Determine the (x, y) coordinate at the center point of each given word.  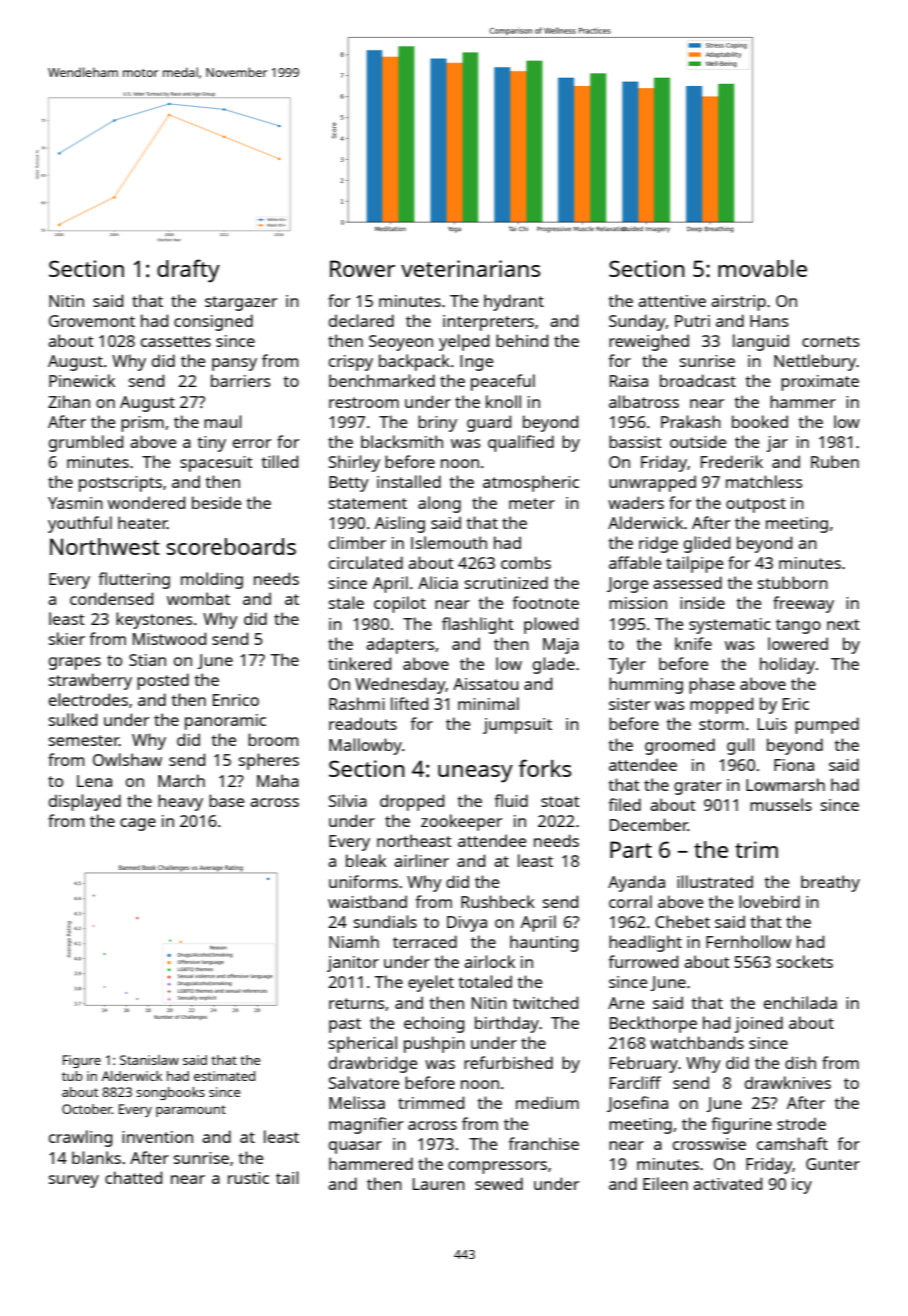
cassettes (176, 341)
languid (761, 342)
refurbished (508, 1062)
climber (357, 542)
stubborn (793, 582)
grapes (75, 663)
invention (157, 1137)
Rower (362, 268)
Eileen (665, 1183)
